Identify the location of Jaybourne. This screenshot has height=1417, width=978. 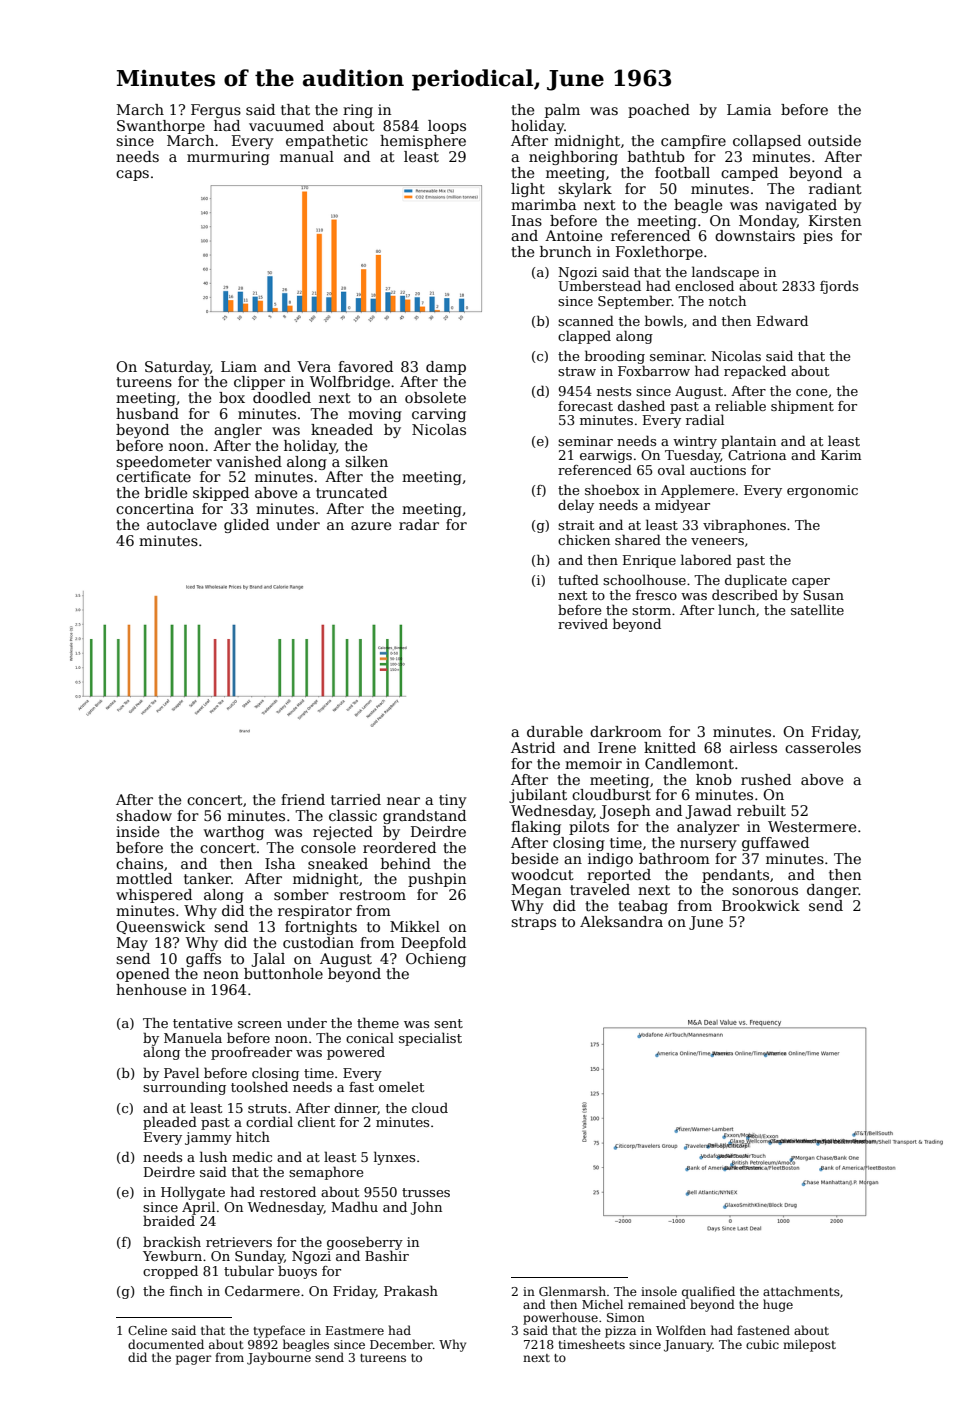
(279, 1358).
